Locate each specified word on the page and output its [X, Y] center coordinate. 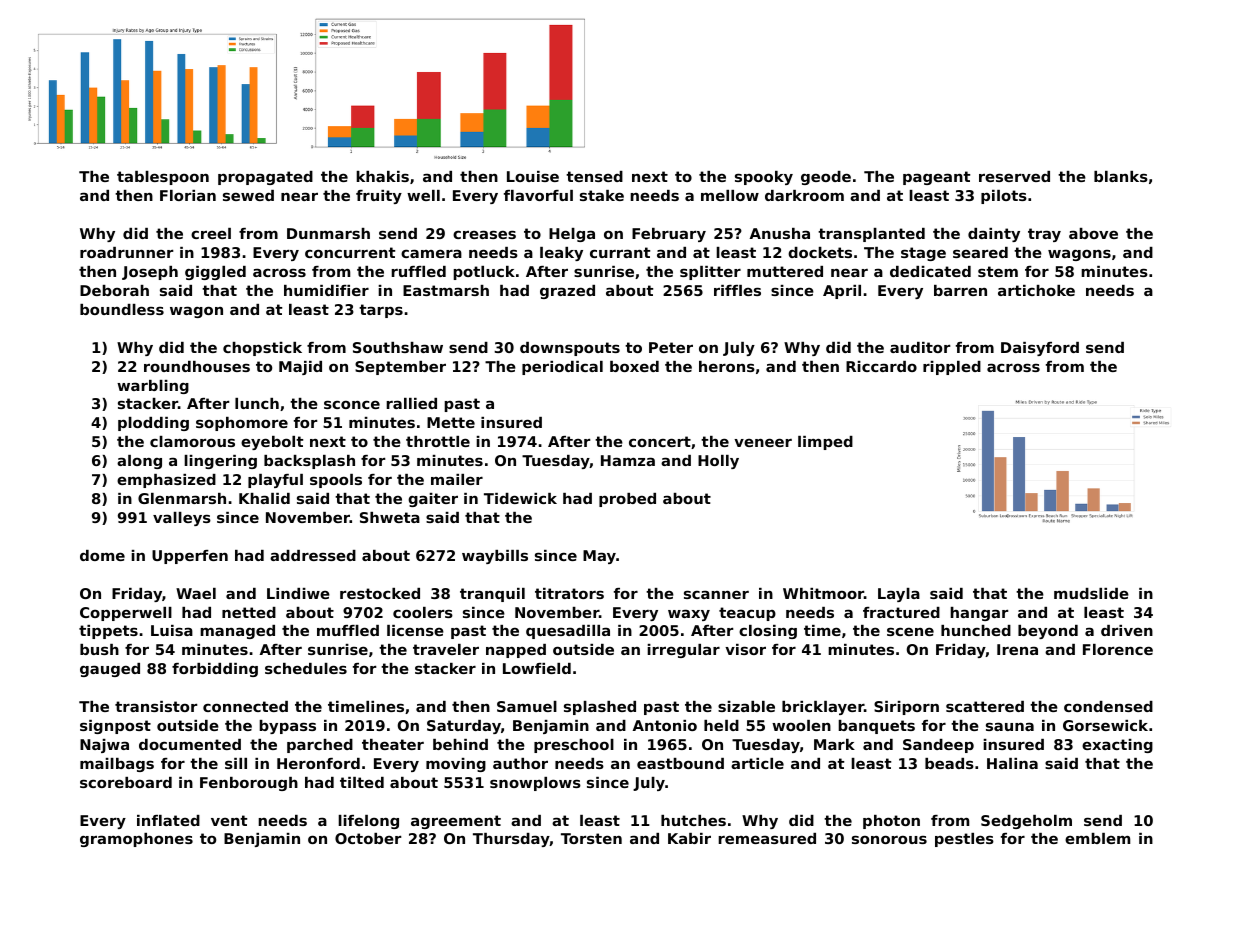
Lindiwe [298, 593]
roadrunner [126, 252]
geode [826, 178]
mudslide [1091, 593]
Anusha [780, 233]
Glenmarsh [182, 498]
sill [236, 763]
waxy [689, 615]
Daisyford [1040, 349]
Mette [451, 422]
